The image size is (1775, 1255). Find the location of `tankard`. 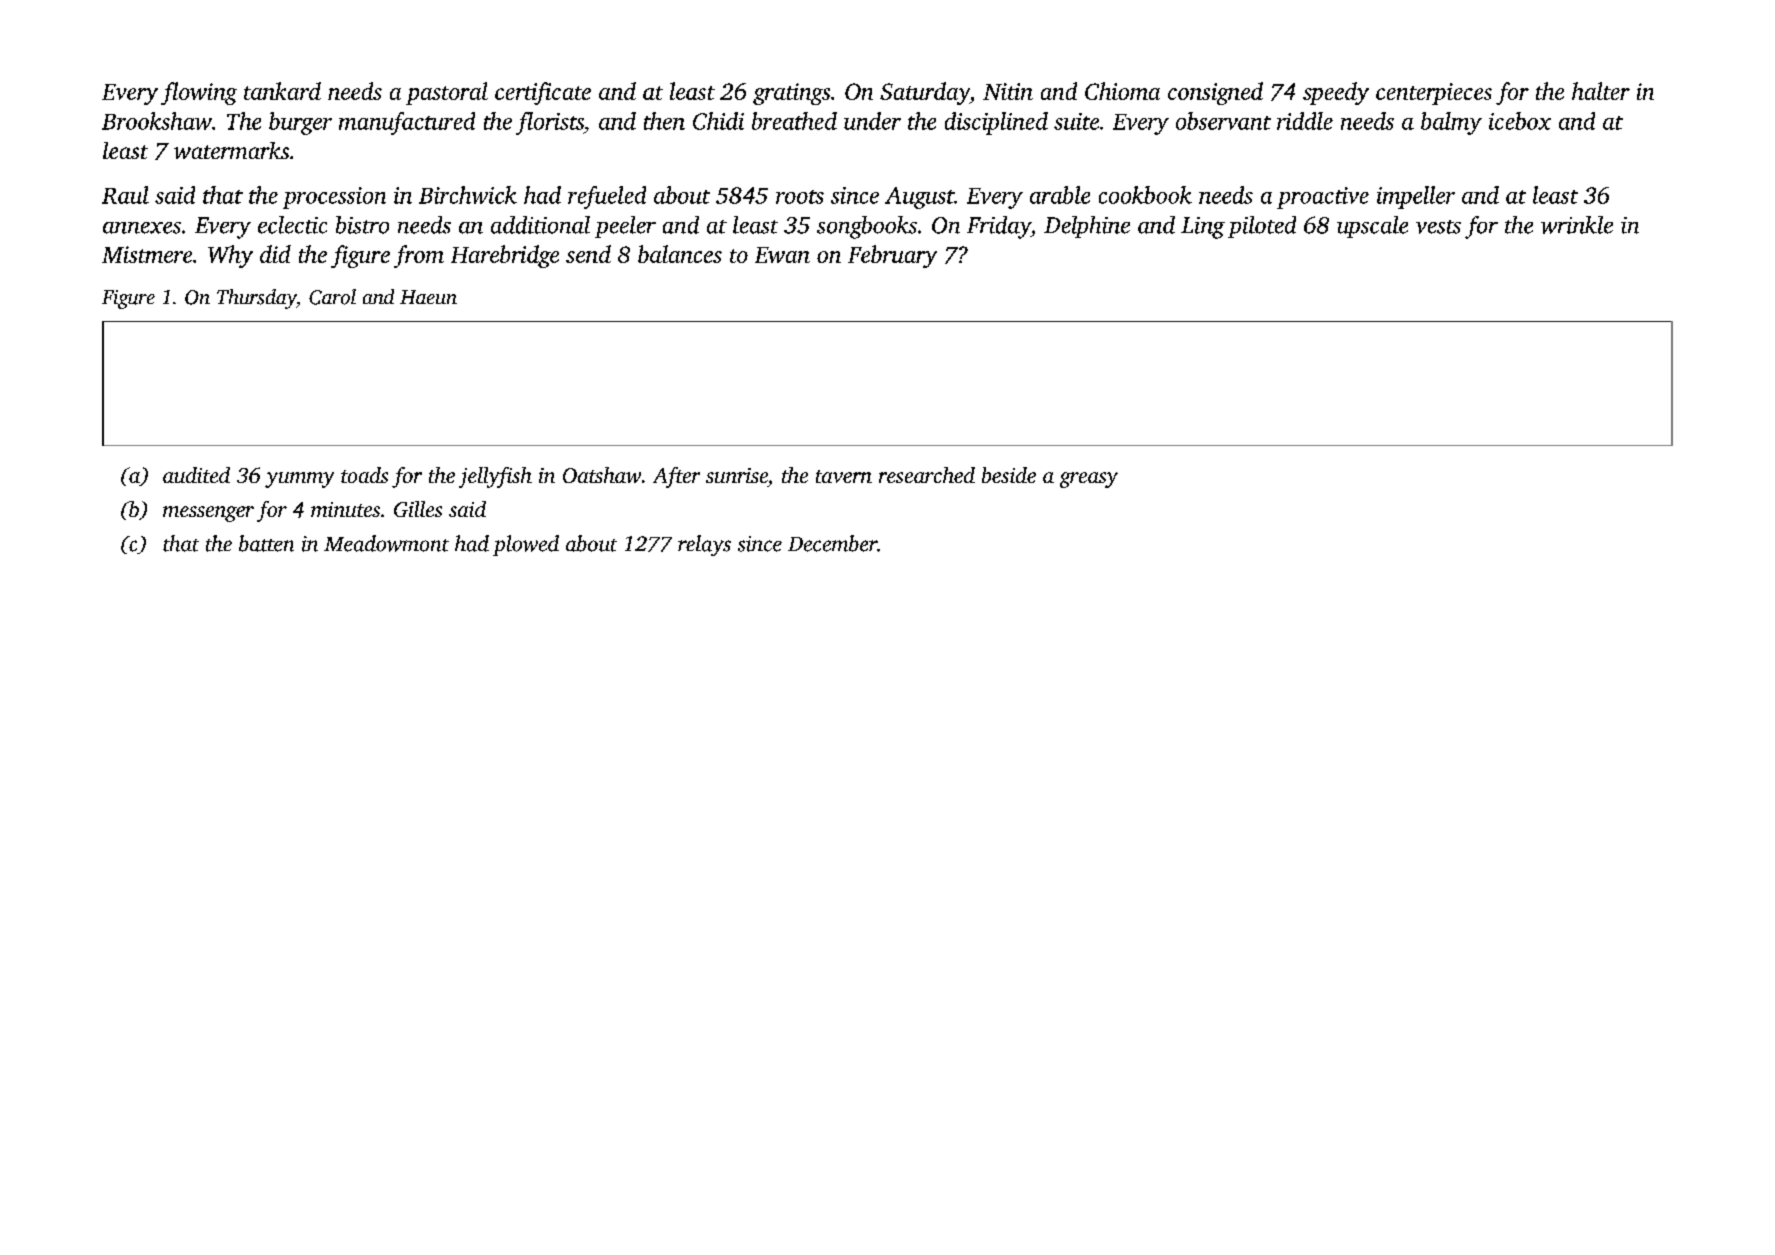

tankard is located at coordinates (282, 91).
